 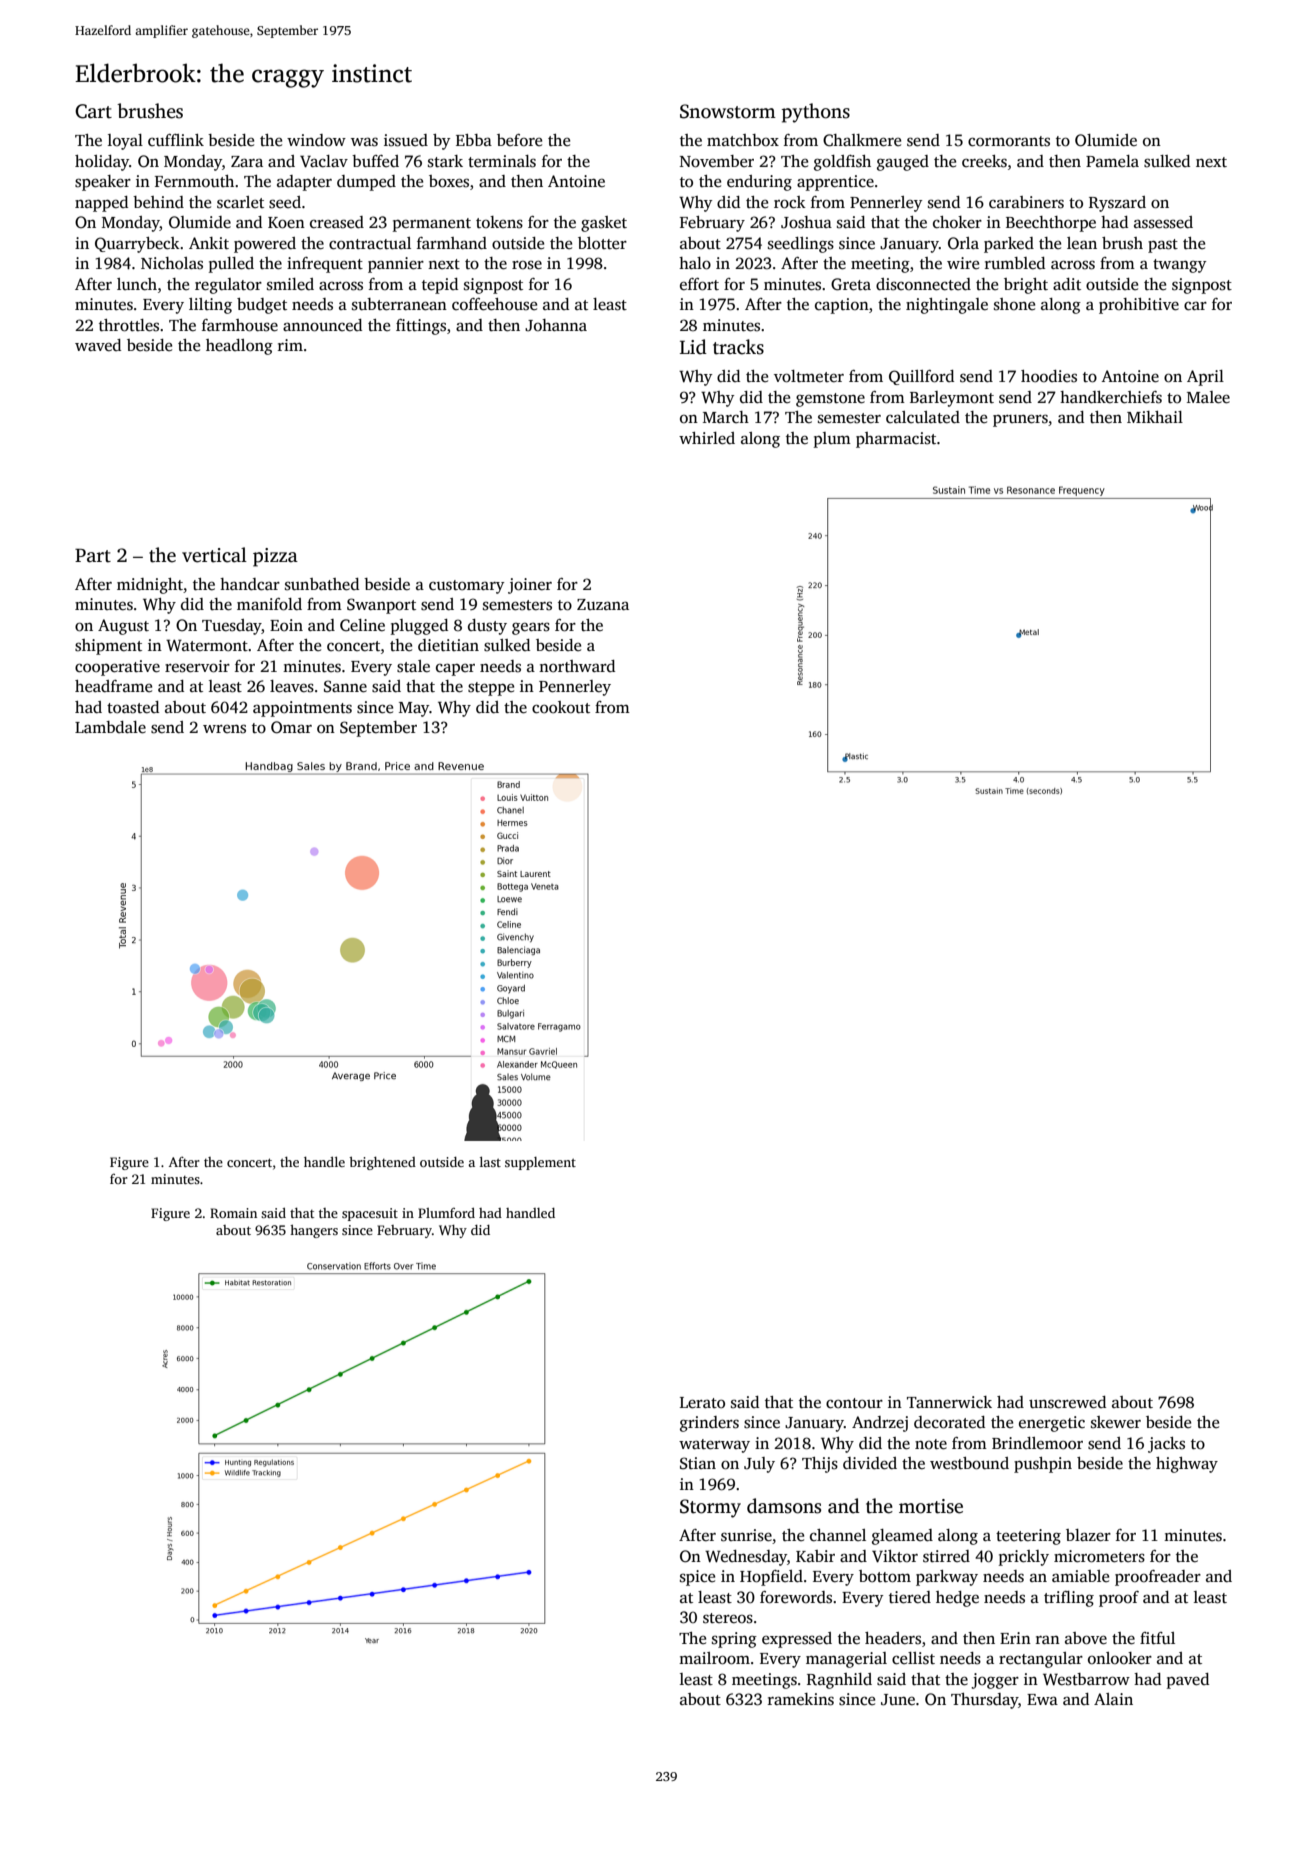 What do you see at coordinates (322, 584) in the screenshot?
I see `sunbathed` at bounding box center [322, 584].
